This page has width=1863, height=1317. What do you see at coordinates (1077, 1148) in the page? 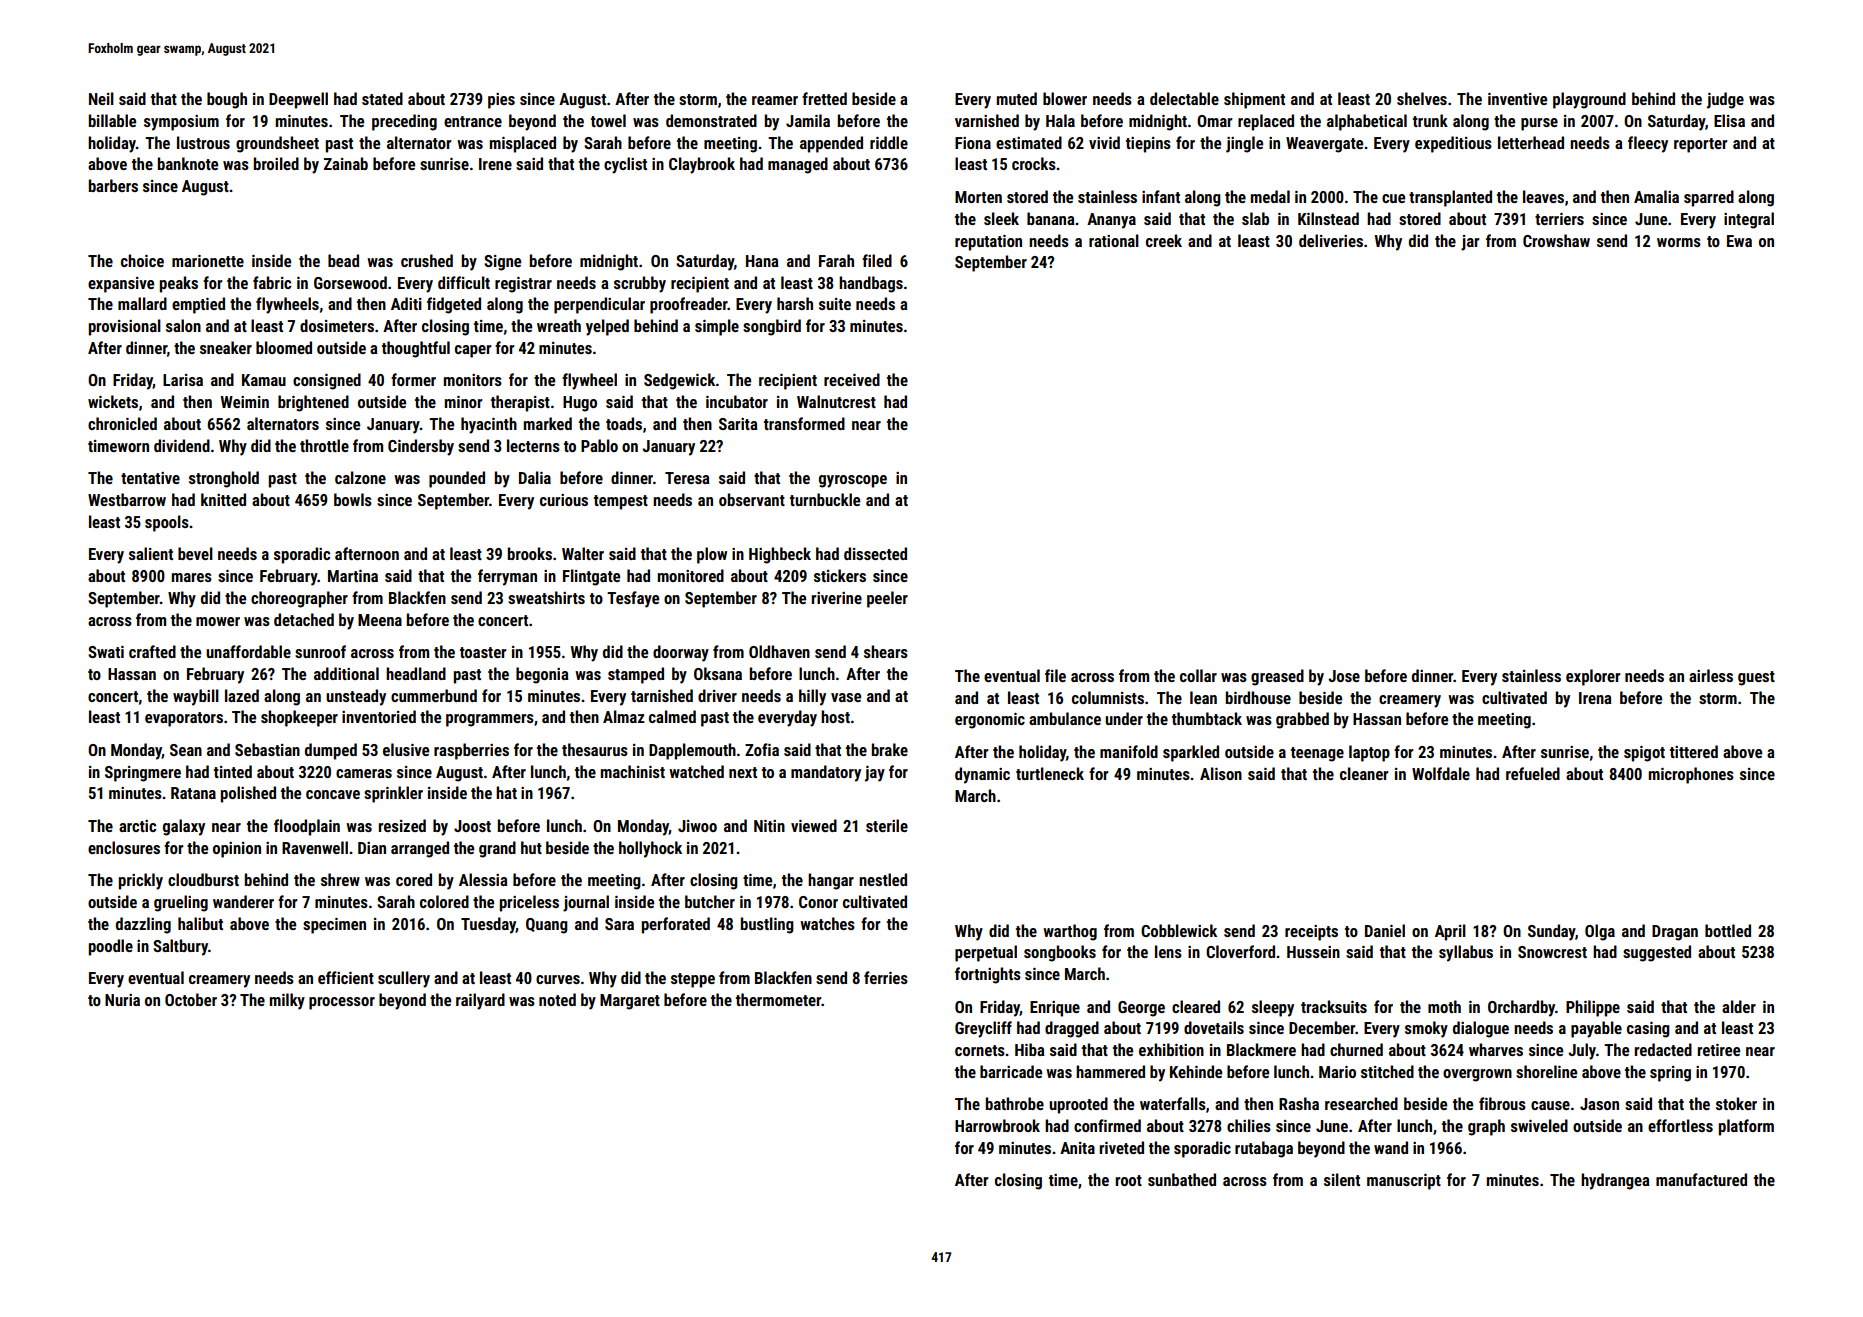
I see `Anita` at bounding box center [1077, 1148].
